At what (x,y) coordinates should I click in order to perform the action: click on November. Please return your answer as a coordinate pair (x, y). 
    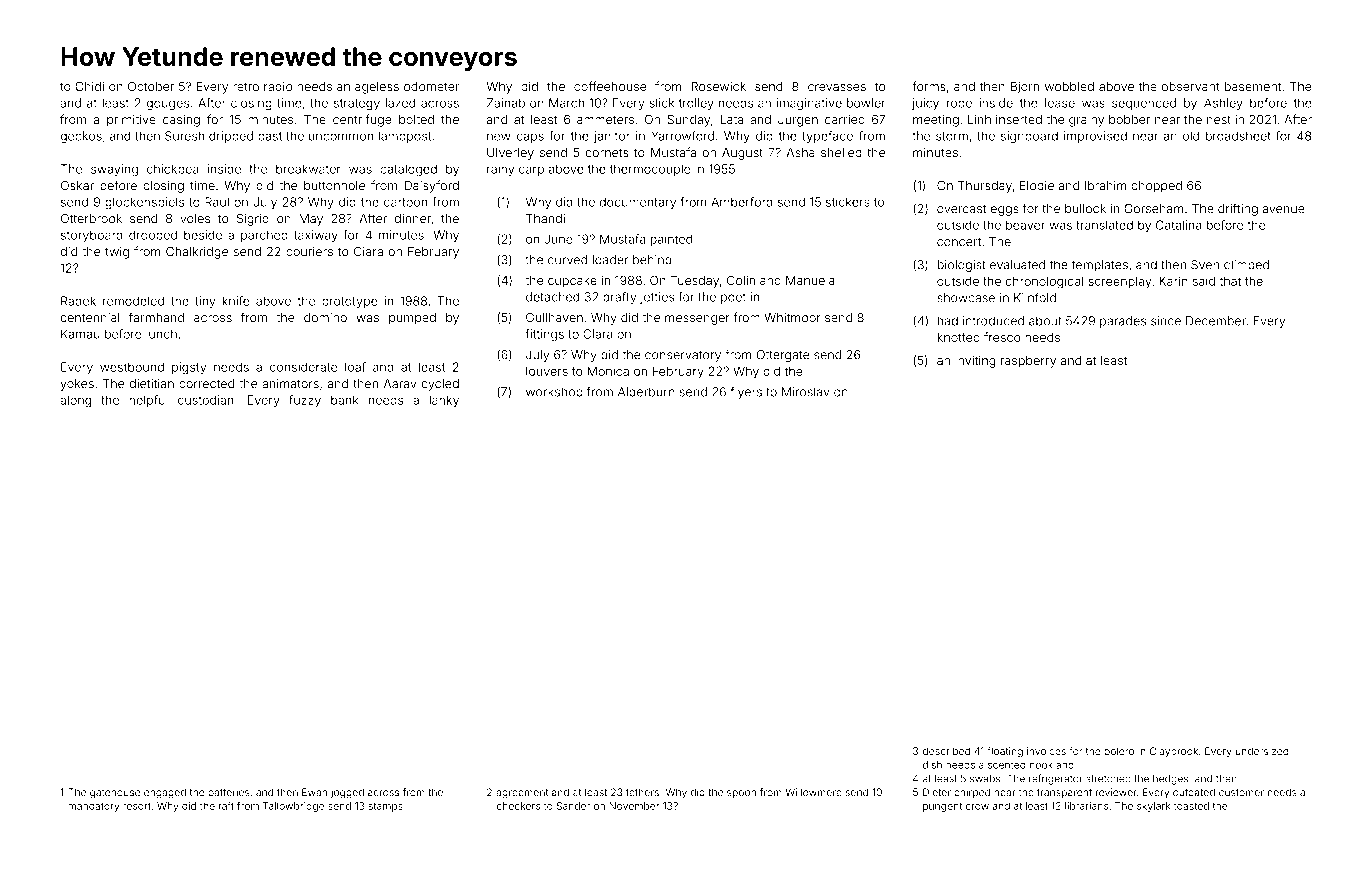
    Looking at the image, I should click on (634, 806).
